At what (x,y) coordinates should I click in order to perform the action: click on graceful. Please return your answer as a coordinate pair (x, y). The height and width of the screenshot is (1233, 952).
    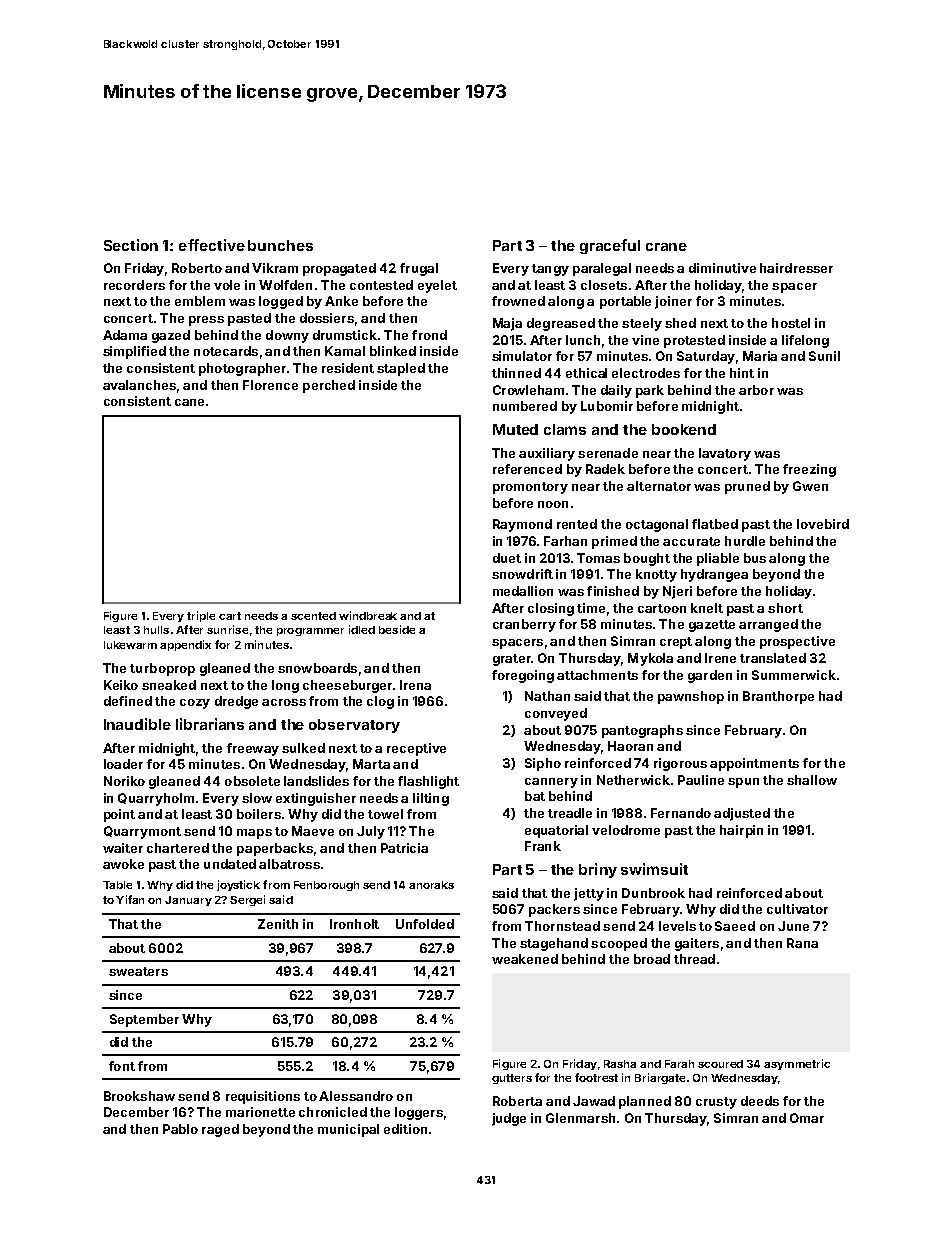
    Looking at the image, I should click on (610, 246).
